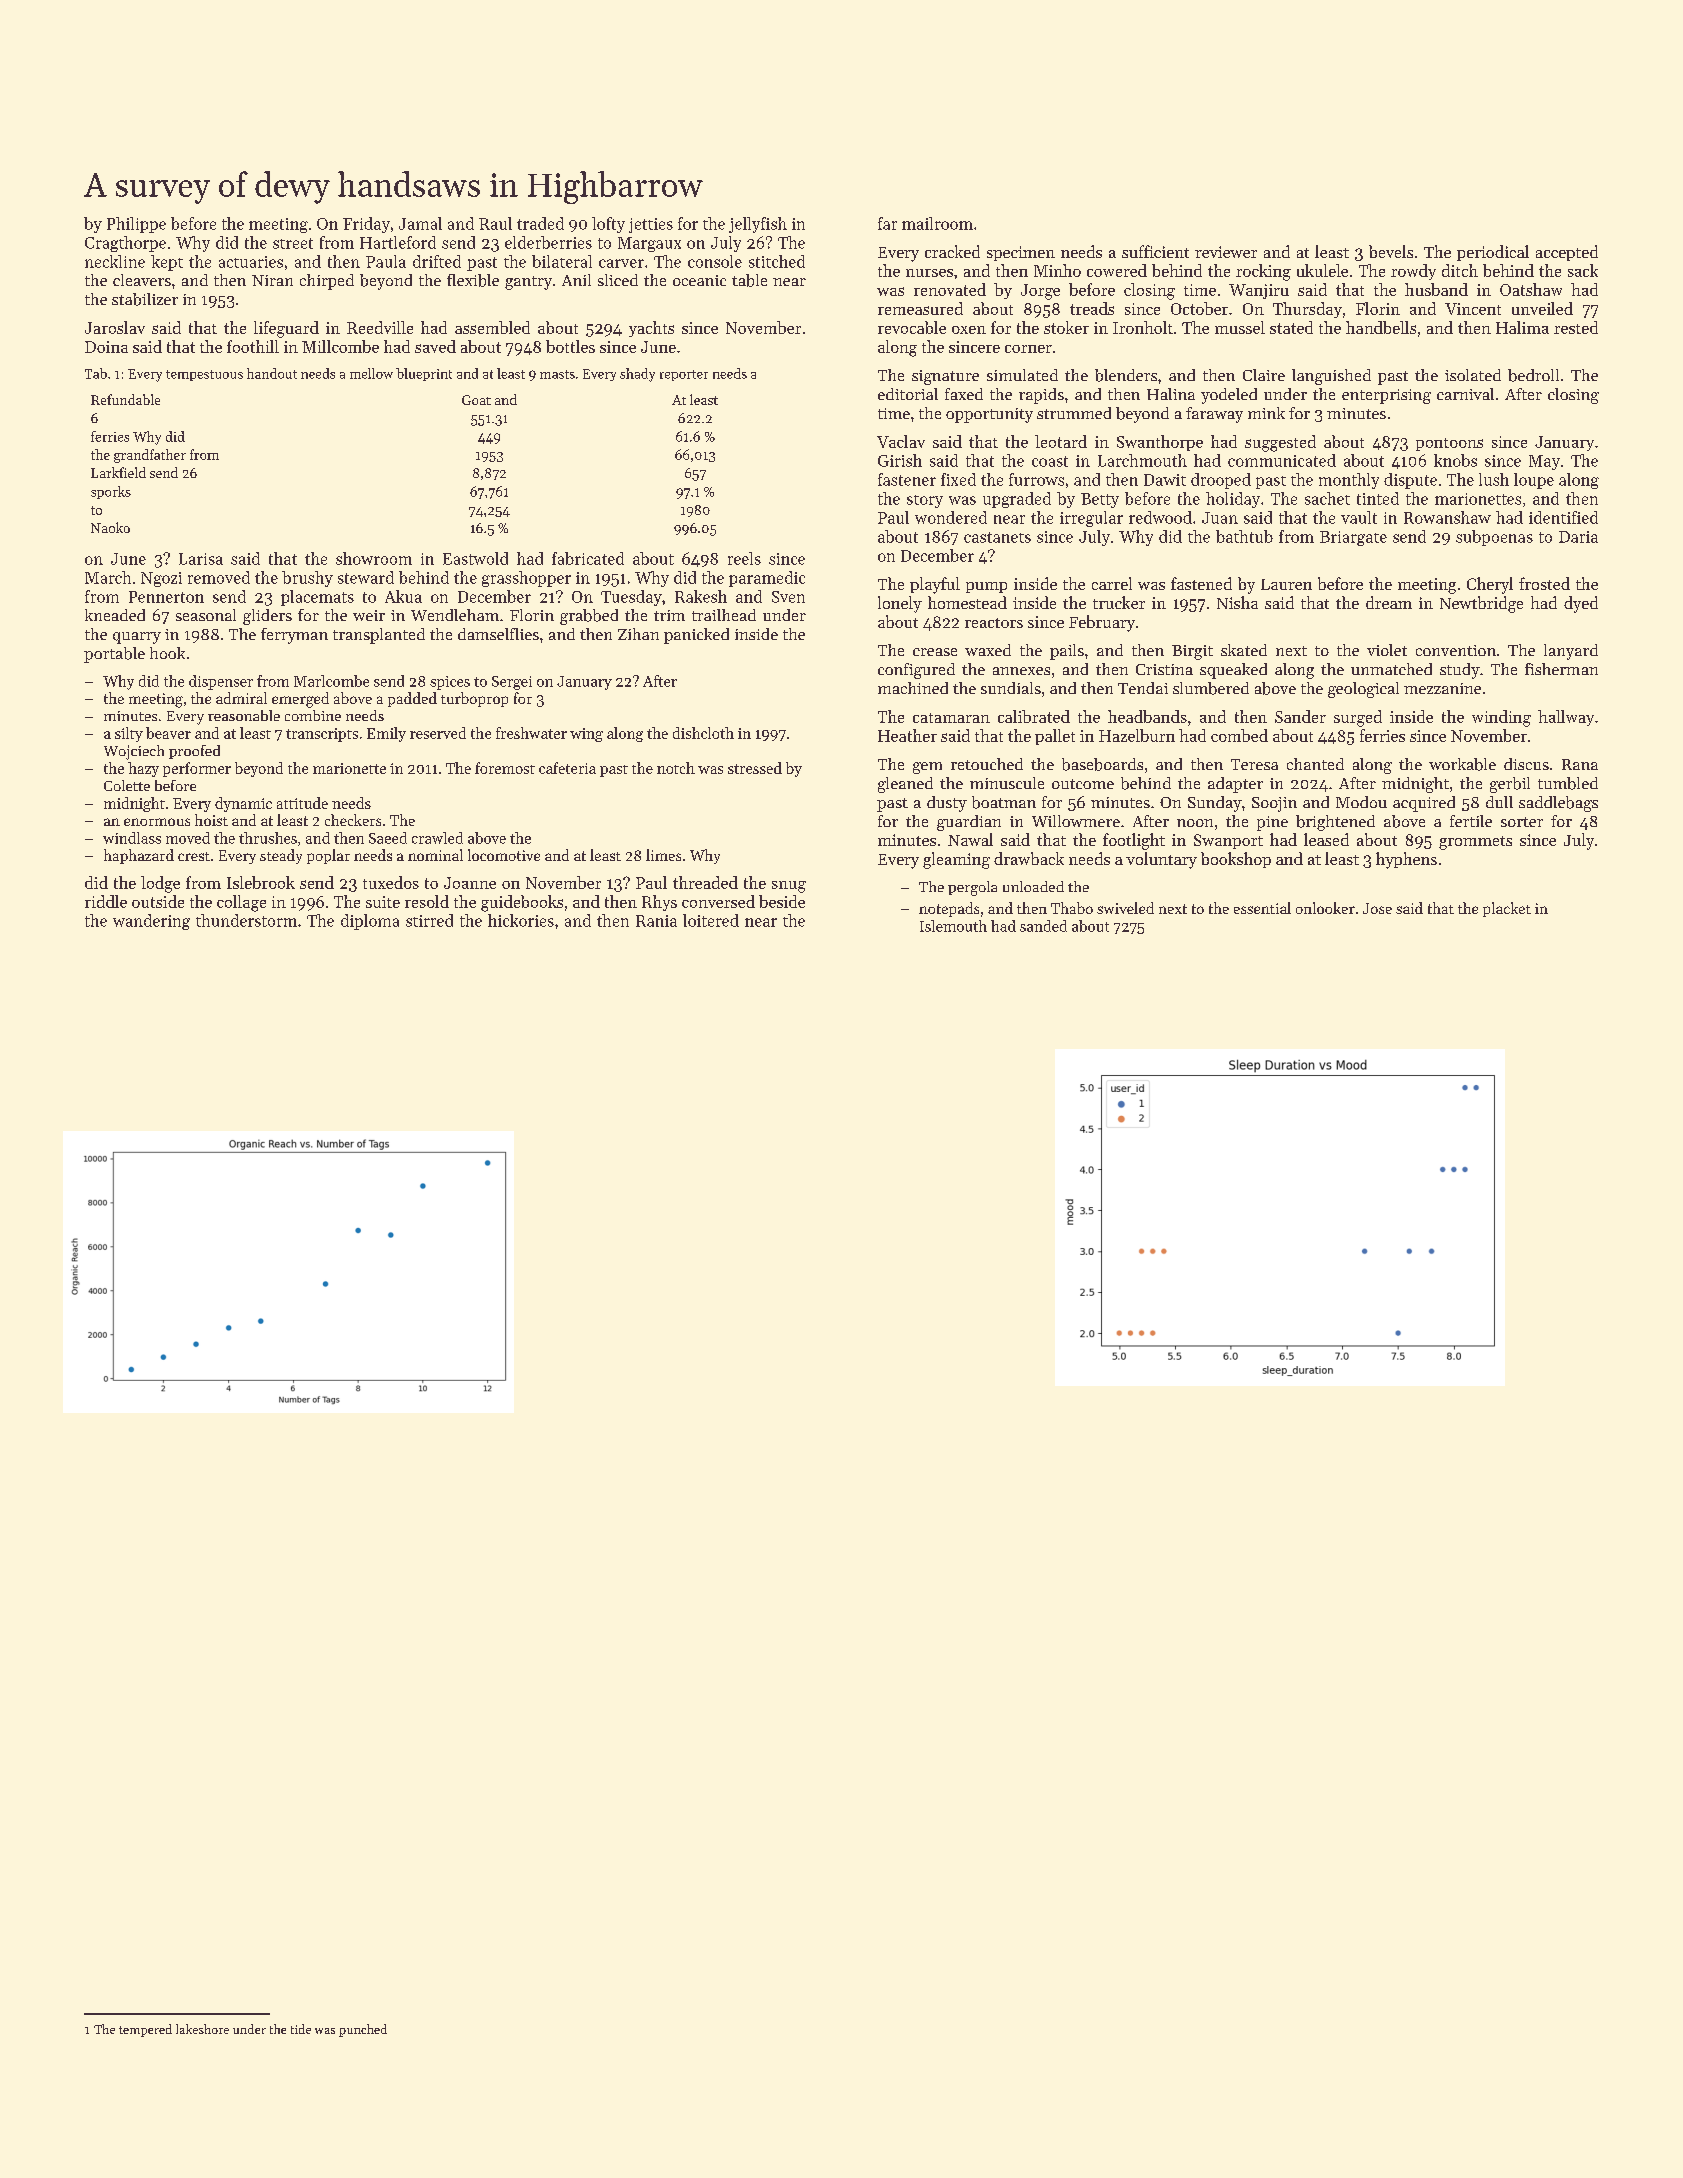  Describe the element at coordinates (950, 289) in the screenshot. I see `renovated` at that location.
